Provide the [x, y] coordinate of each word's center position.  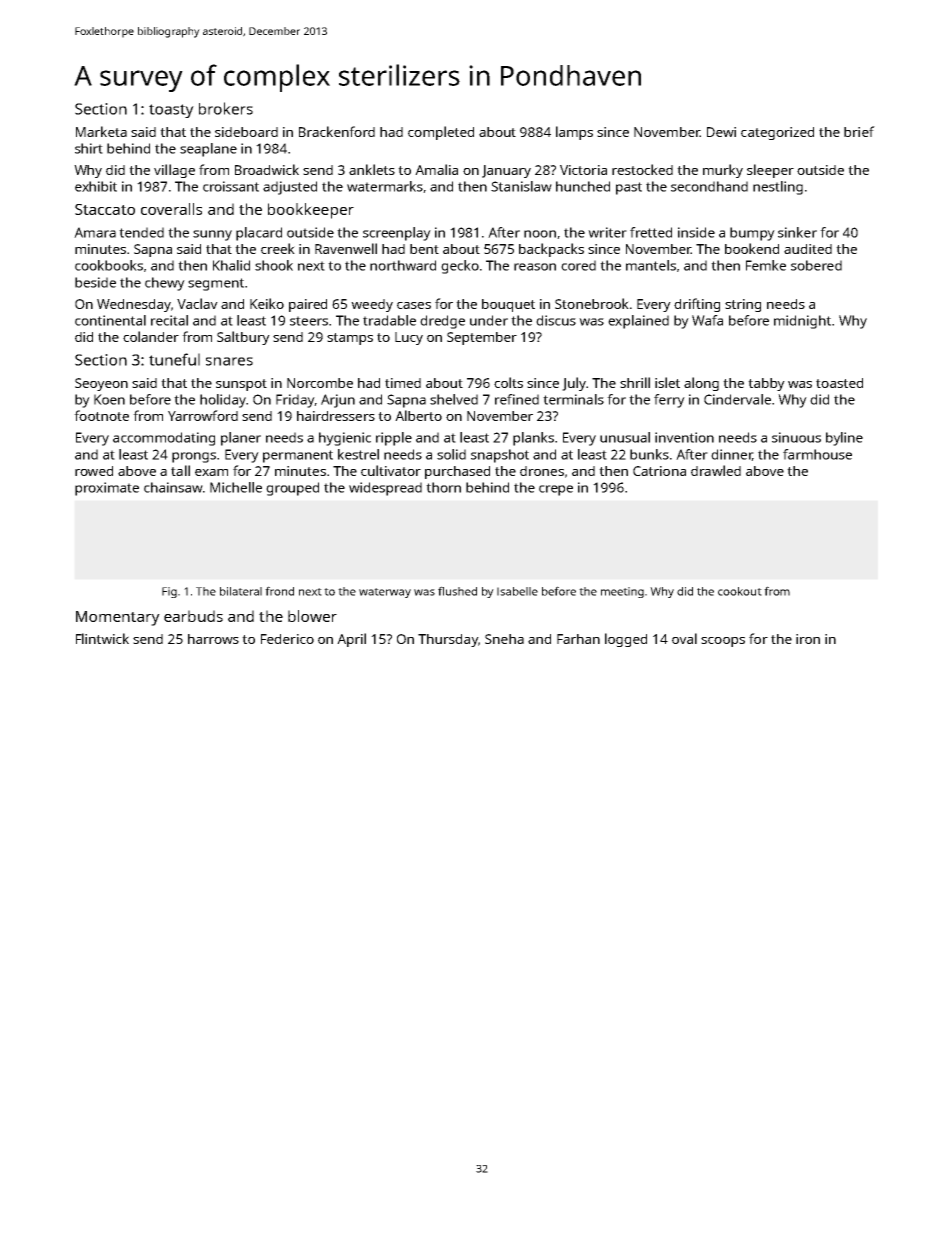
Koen [109, 399]
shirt [89, 148]
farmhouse [817, 454]
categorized [777, 133]
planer [241, 439]
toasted [839, 383]
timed [403, 383]
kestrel [358, 454]
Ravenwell [346, 248]
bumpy [752, 234]
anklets [372, 169]
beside [95, 282]
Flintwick [102, 638]
